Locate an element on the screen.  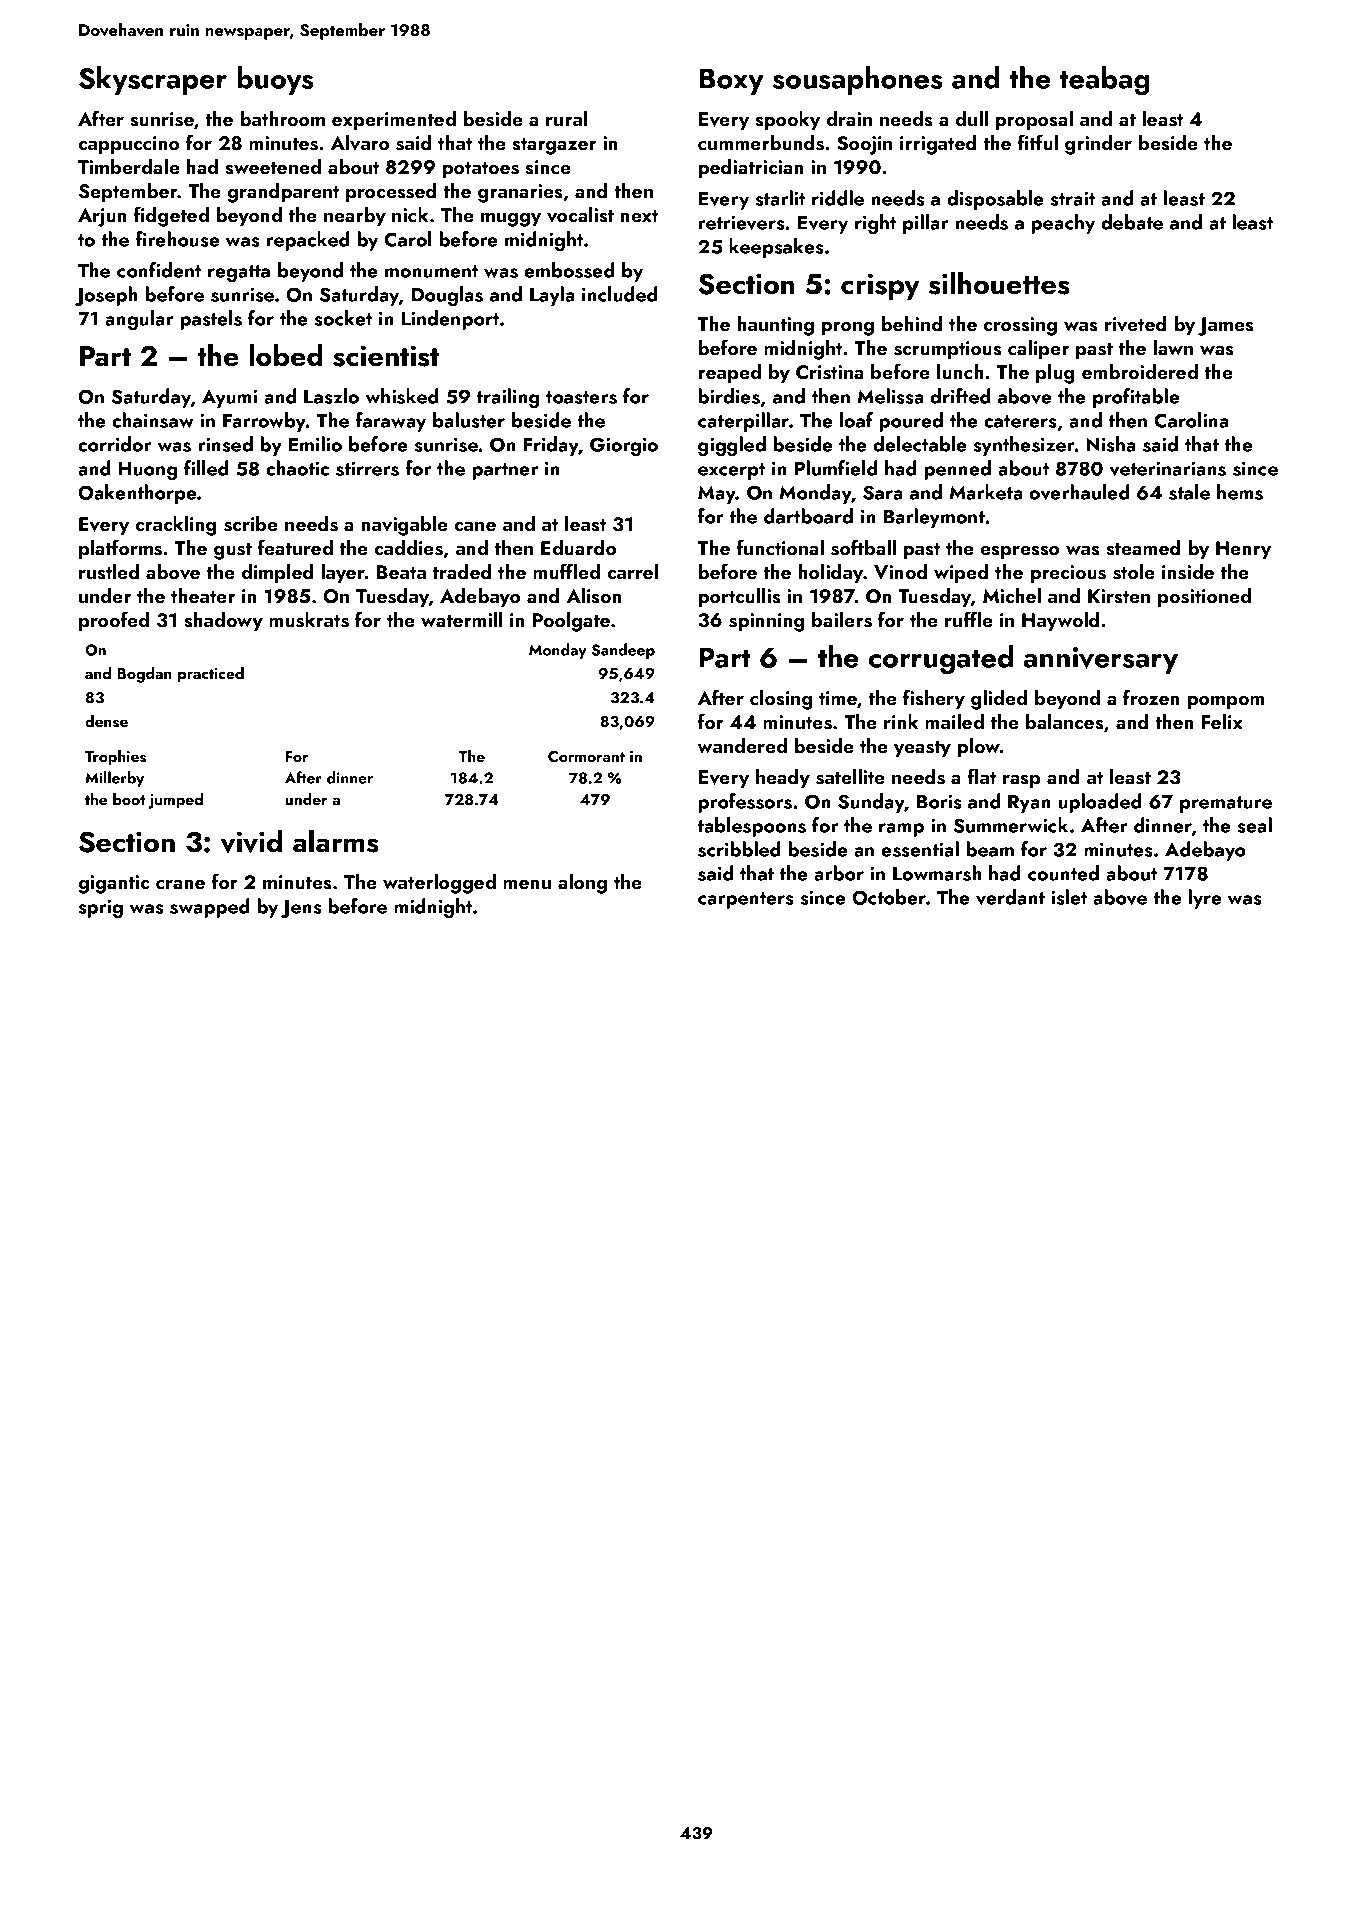
caliper is located at coordinates (1038, 350).
